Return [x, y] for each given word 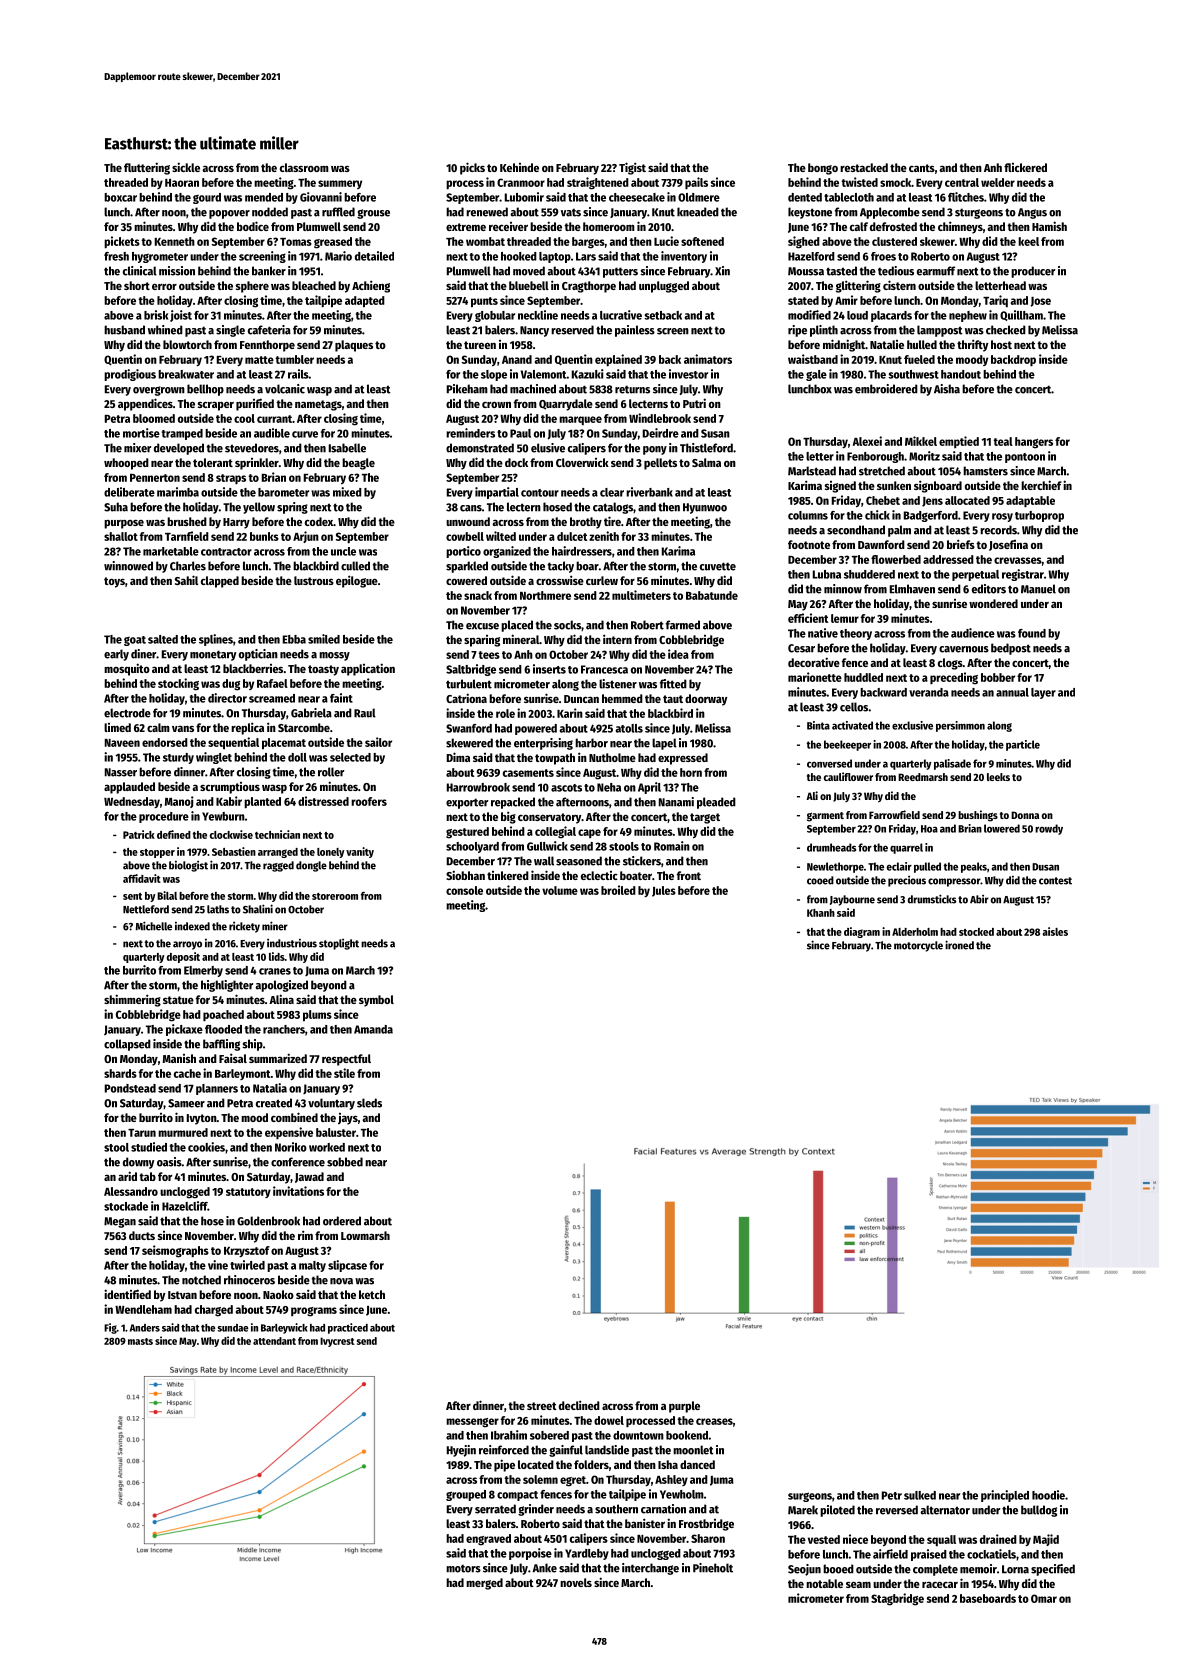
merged [484, 1584]
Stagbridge [897, 1599]
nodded [270, 212]
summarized [278, 1058]
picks [472, 168]
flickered [1025, 167]
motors [463, 1569]
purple [684, 1407]
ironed [959, 945]
